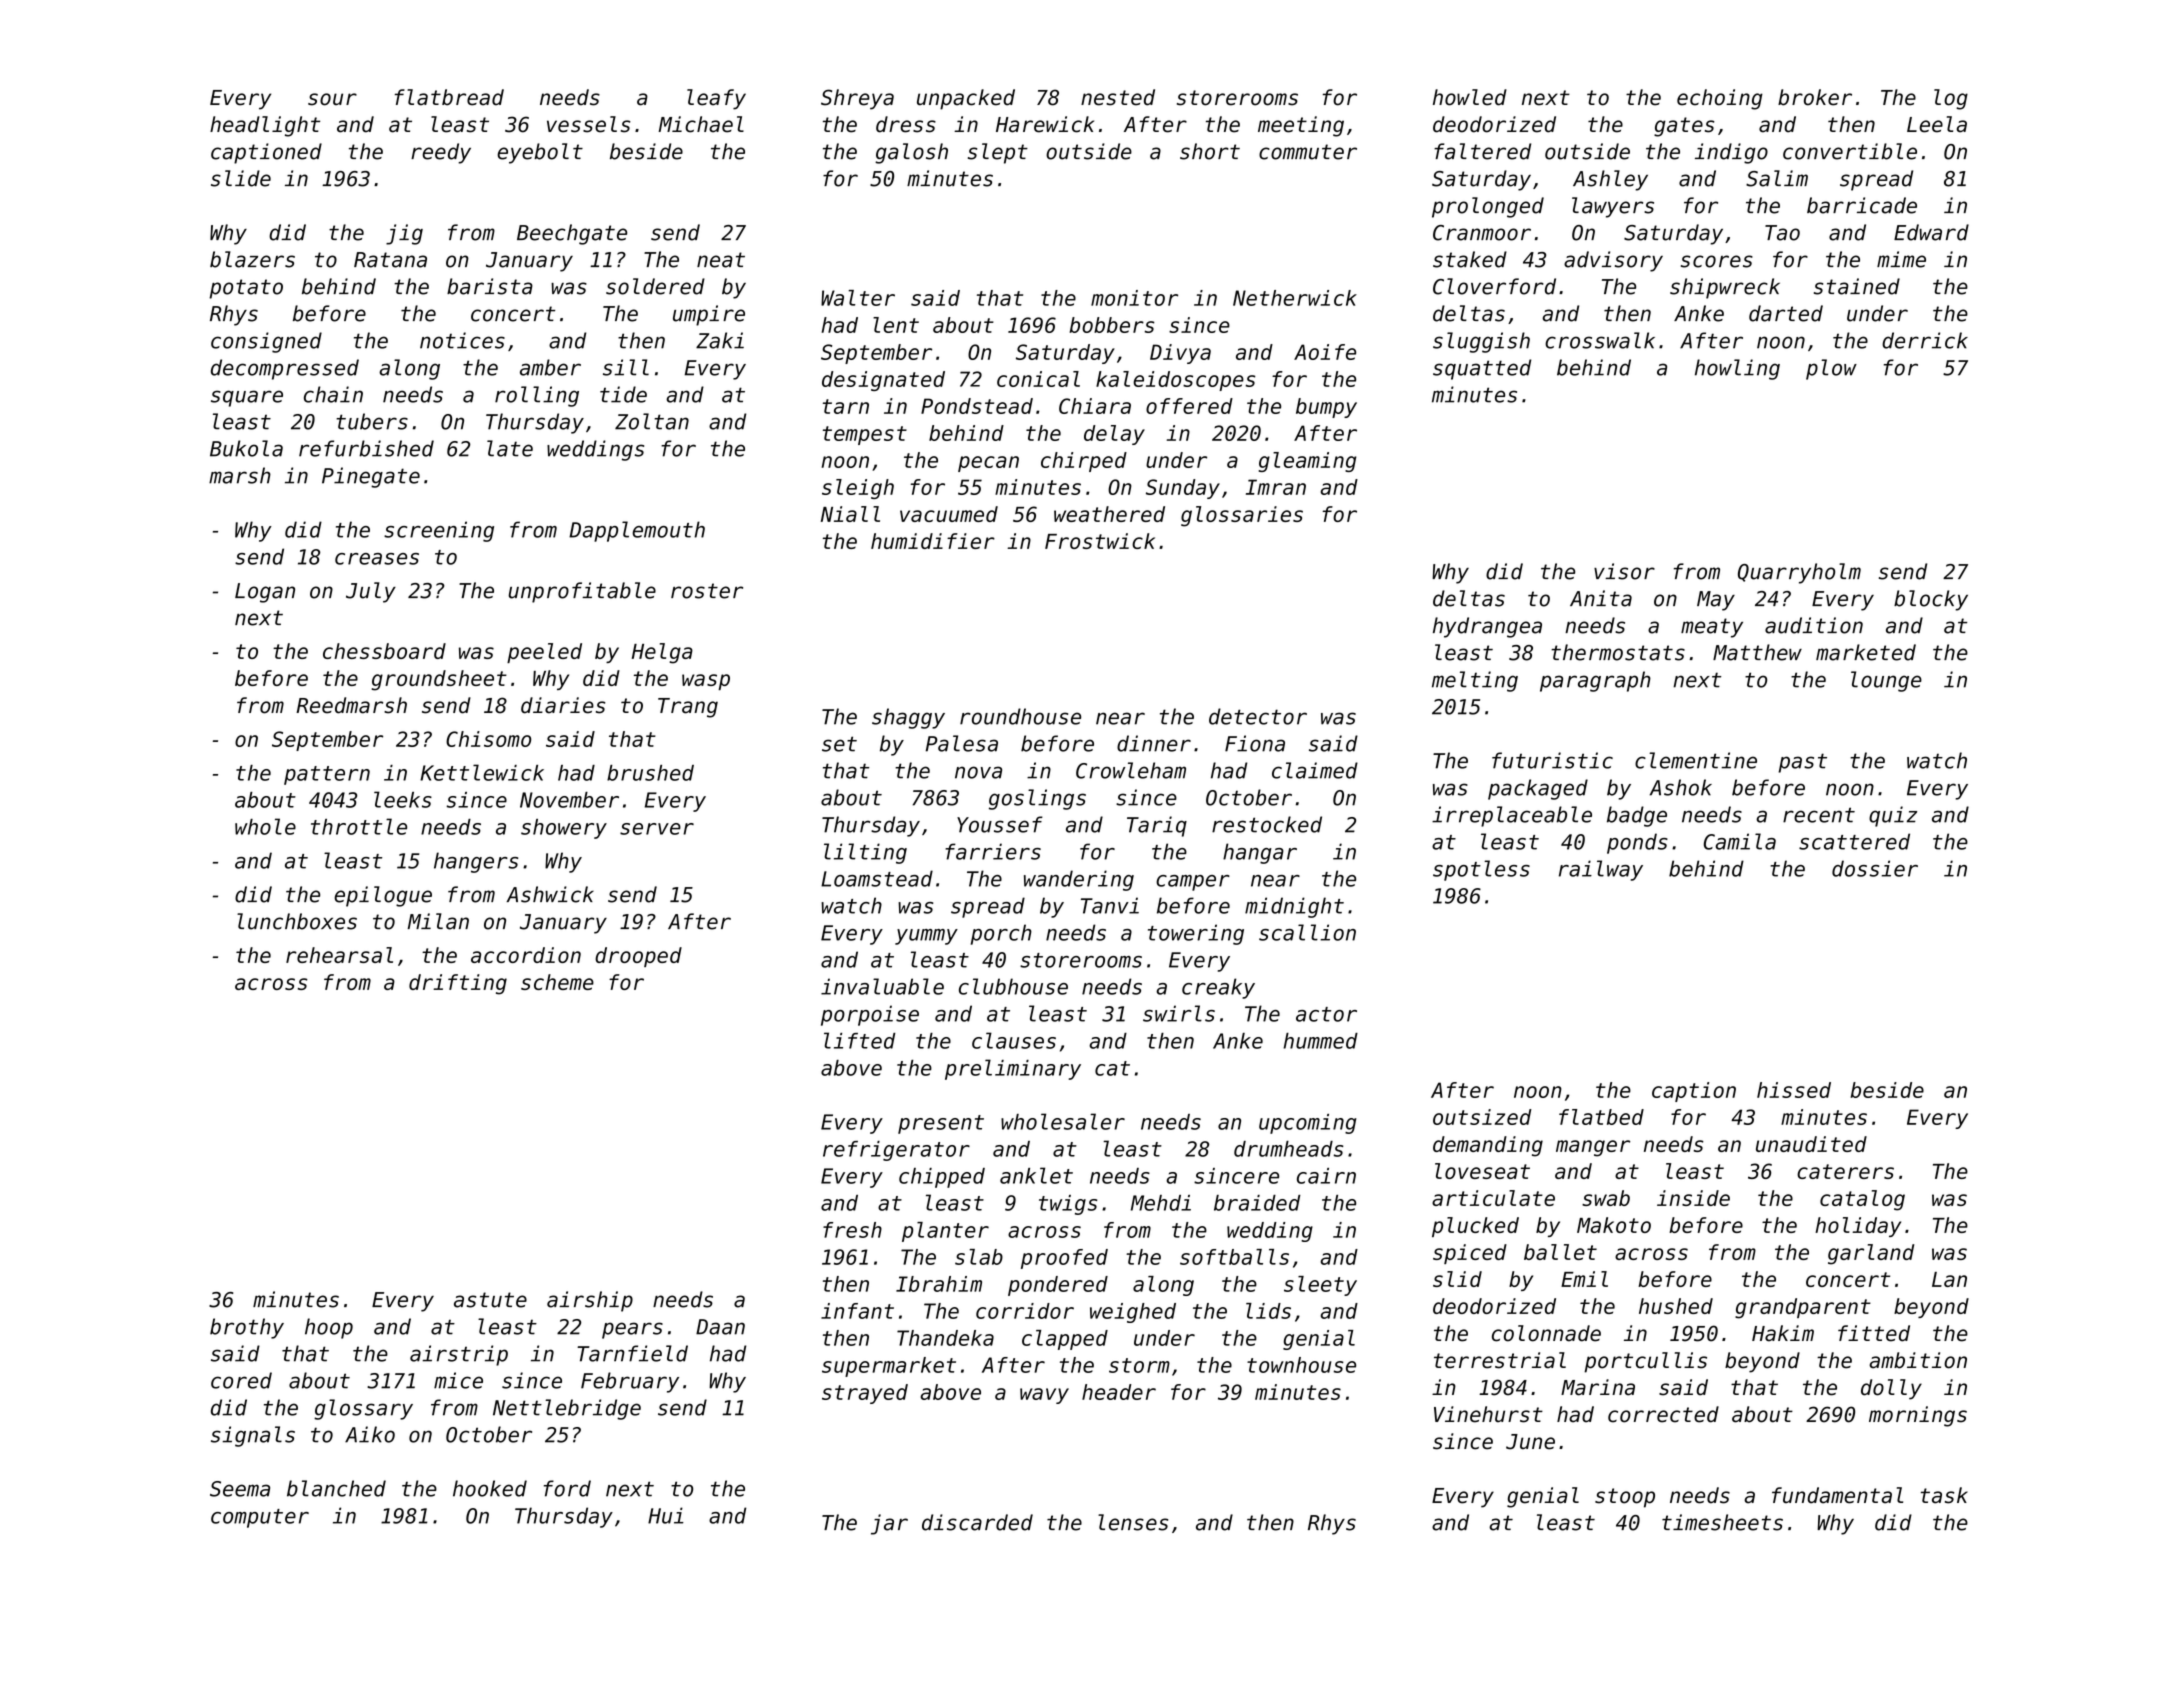 The height and width of the screenshot is (1683, 2178). Describe the element at coordinates (1862, 1200) in the screenshot. I see `catalog` at that location.
